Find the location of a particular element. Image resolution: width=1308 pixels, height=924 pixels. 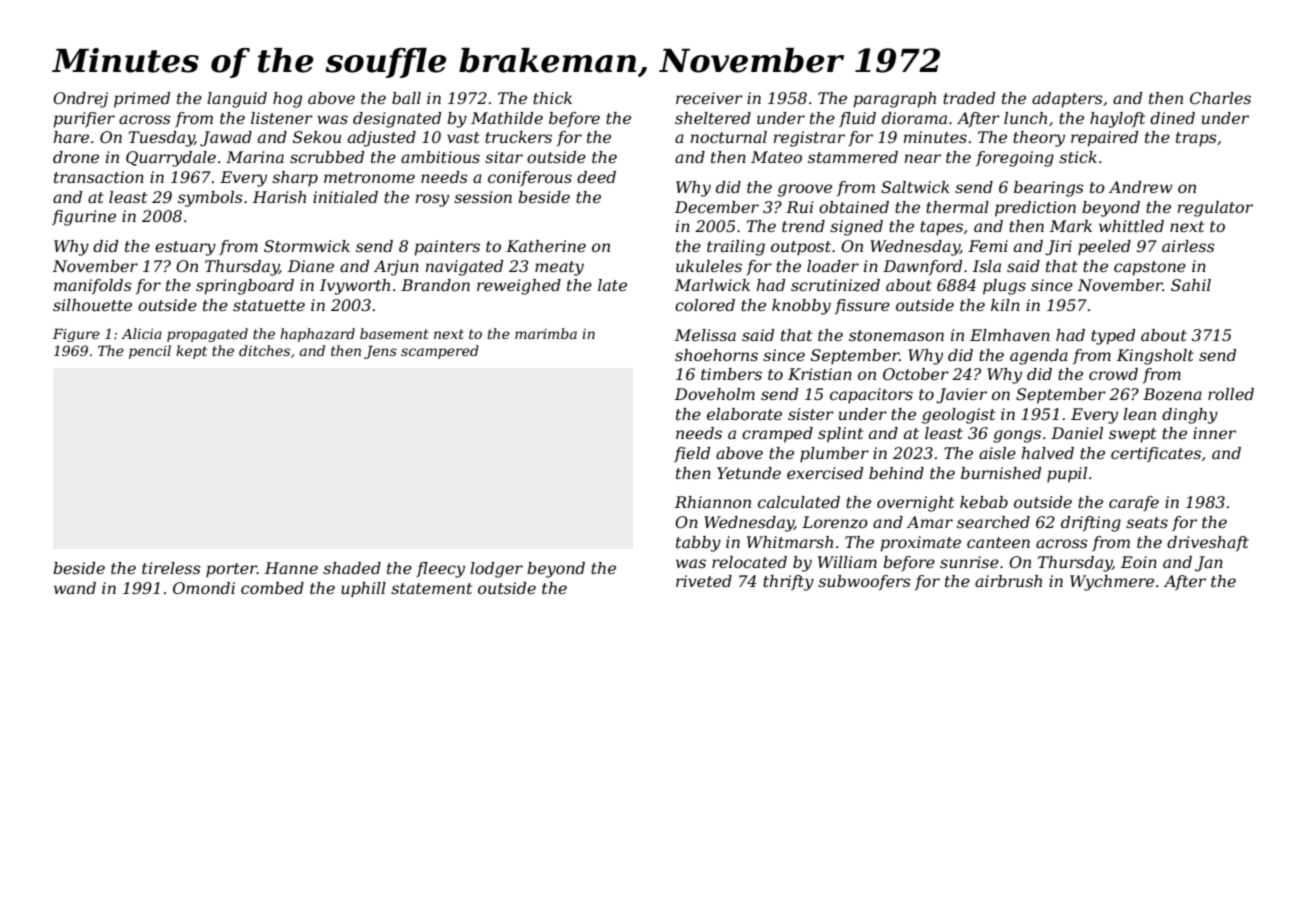

ukuleles is located at coordinates (709, 266).
